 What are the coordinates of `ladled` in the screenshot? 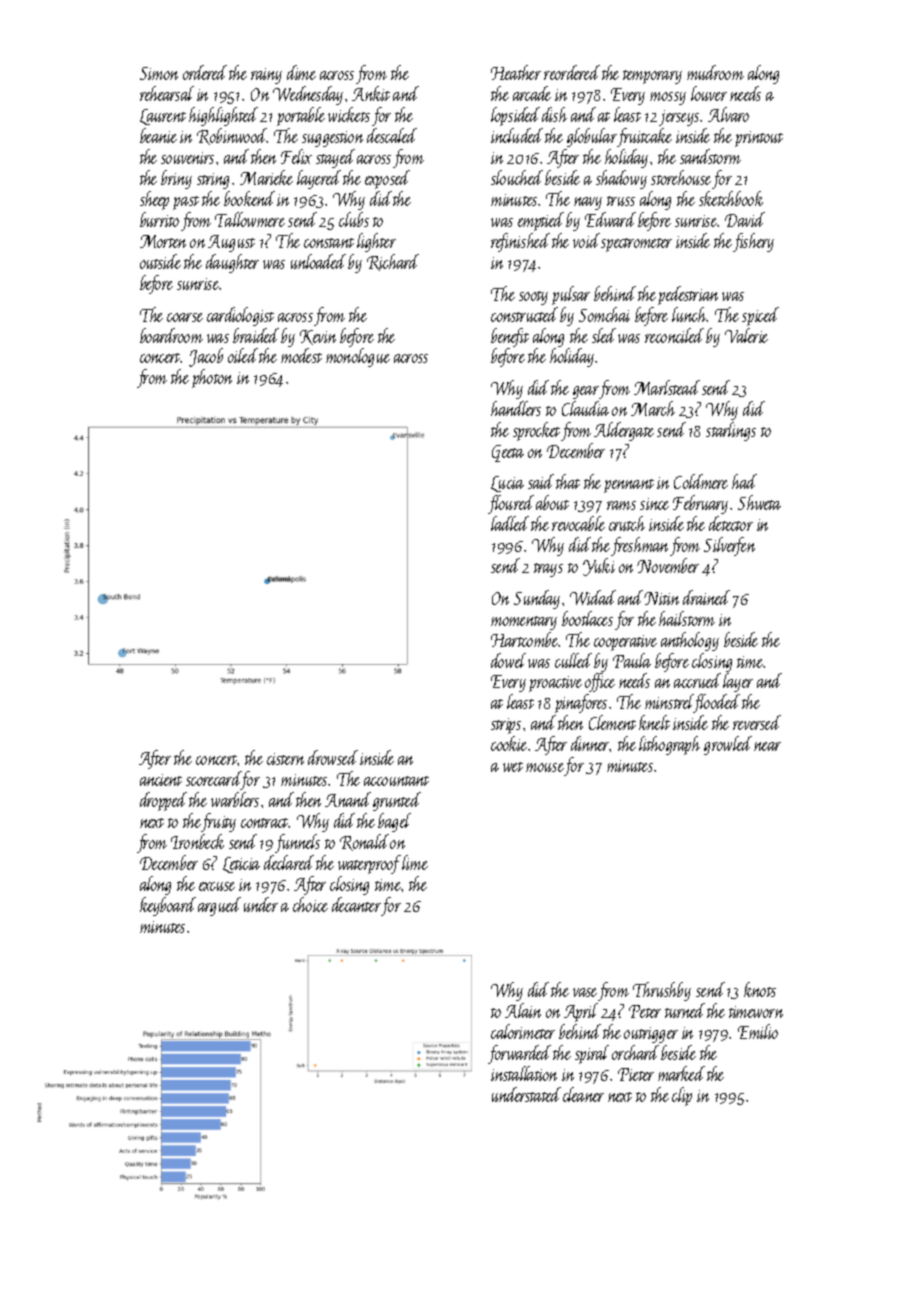 It's located at (510, 523).
